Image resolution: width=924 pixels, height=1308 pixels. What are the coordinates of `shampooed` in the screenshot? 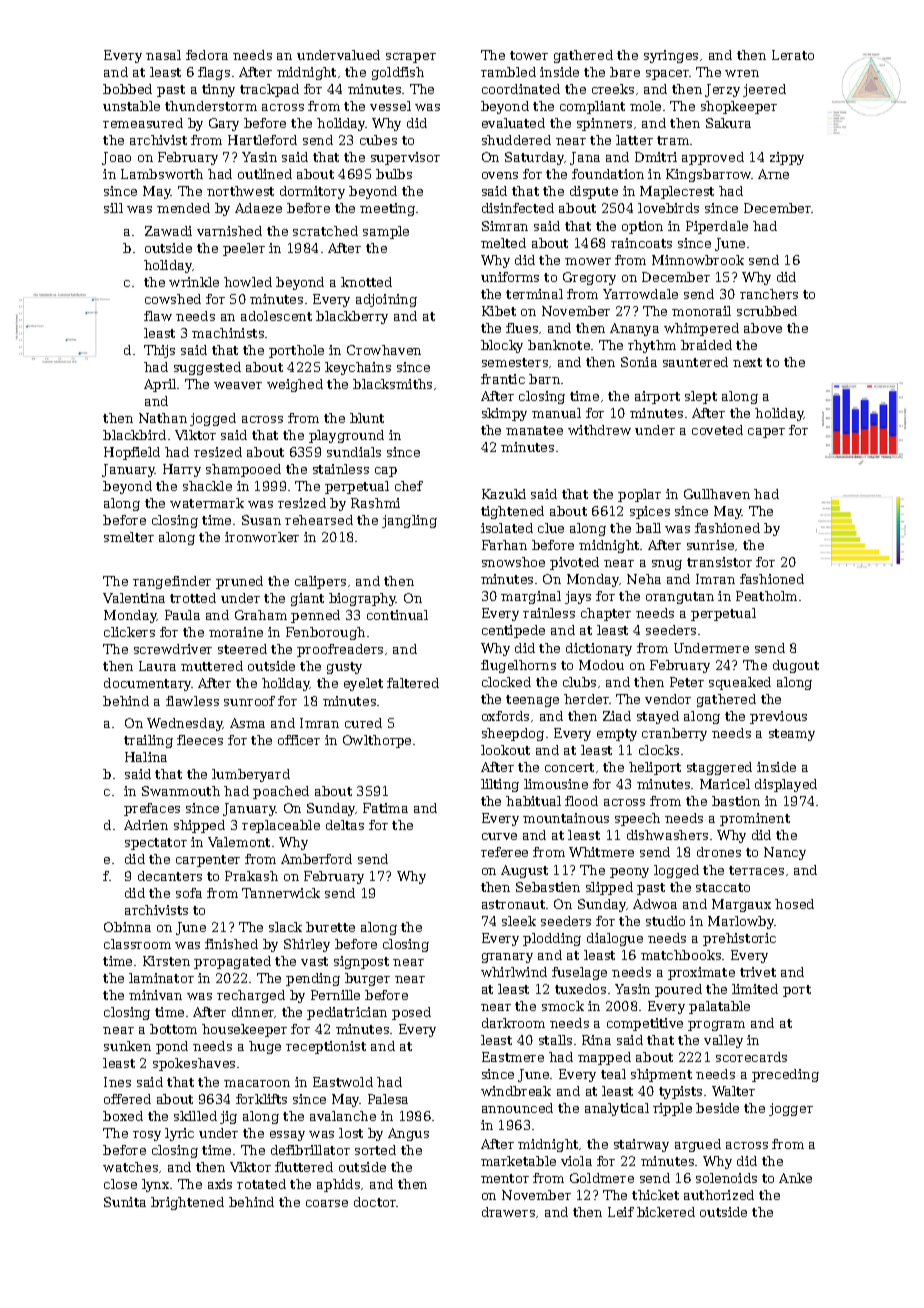 It's located at (243, 470).
